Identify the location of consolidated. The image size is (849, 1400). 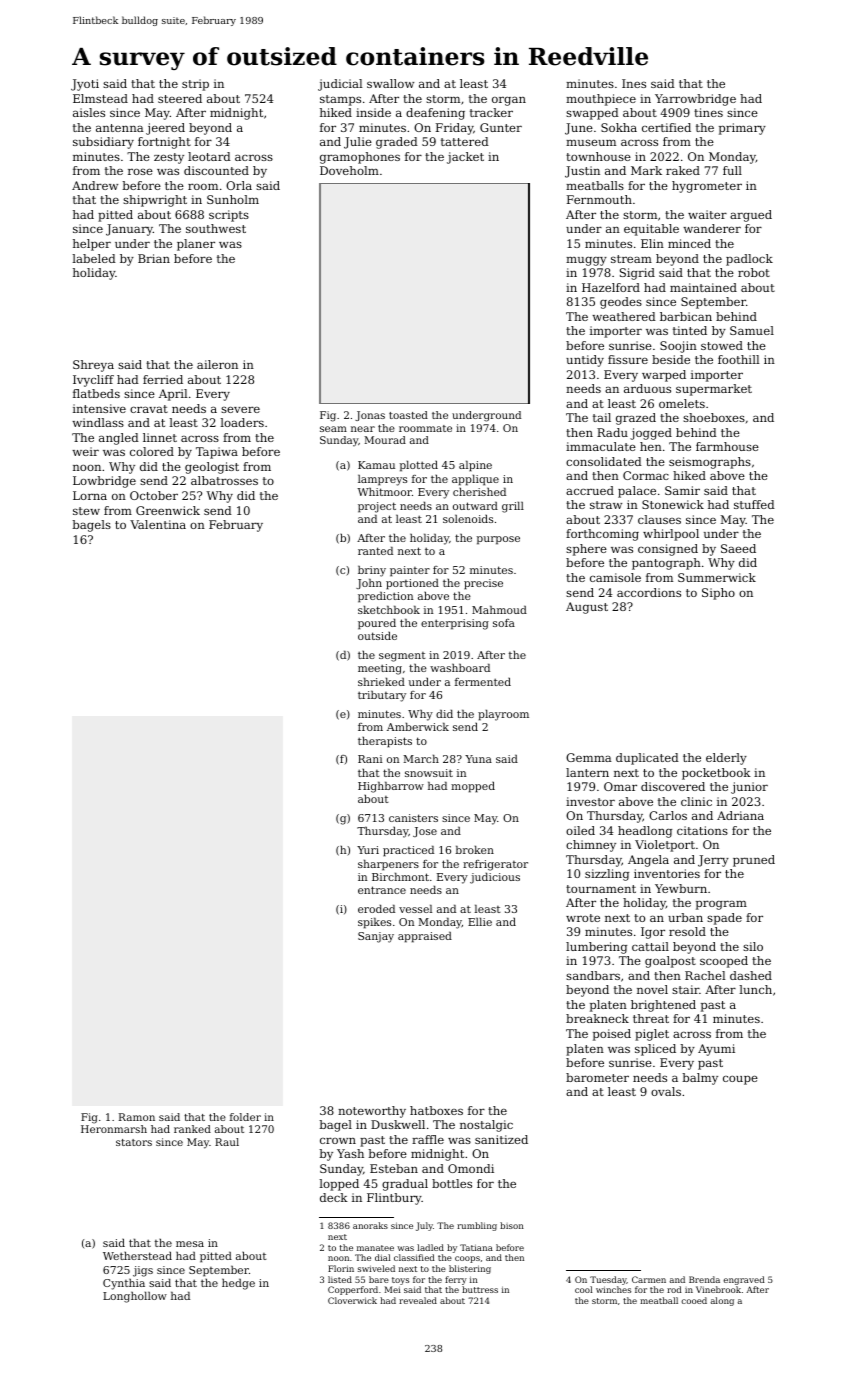
(604, 461).
